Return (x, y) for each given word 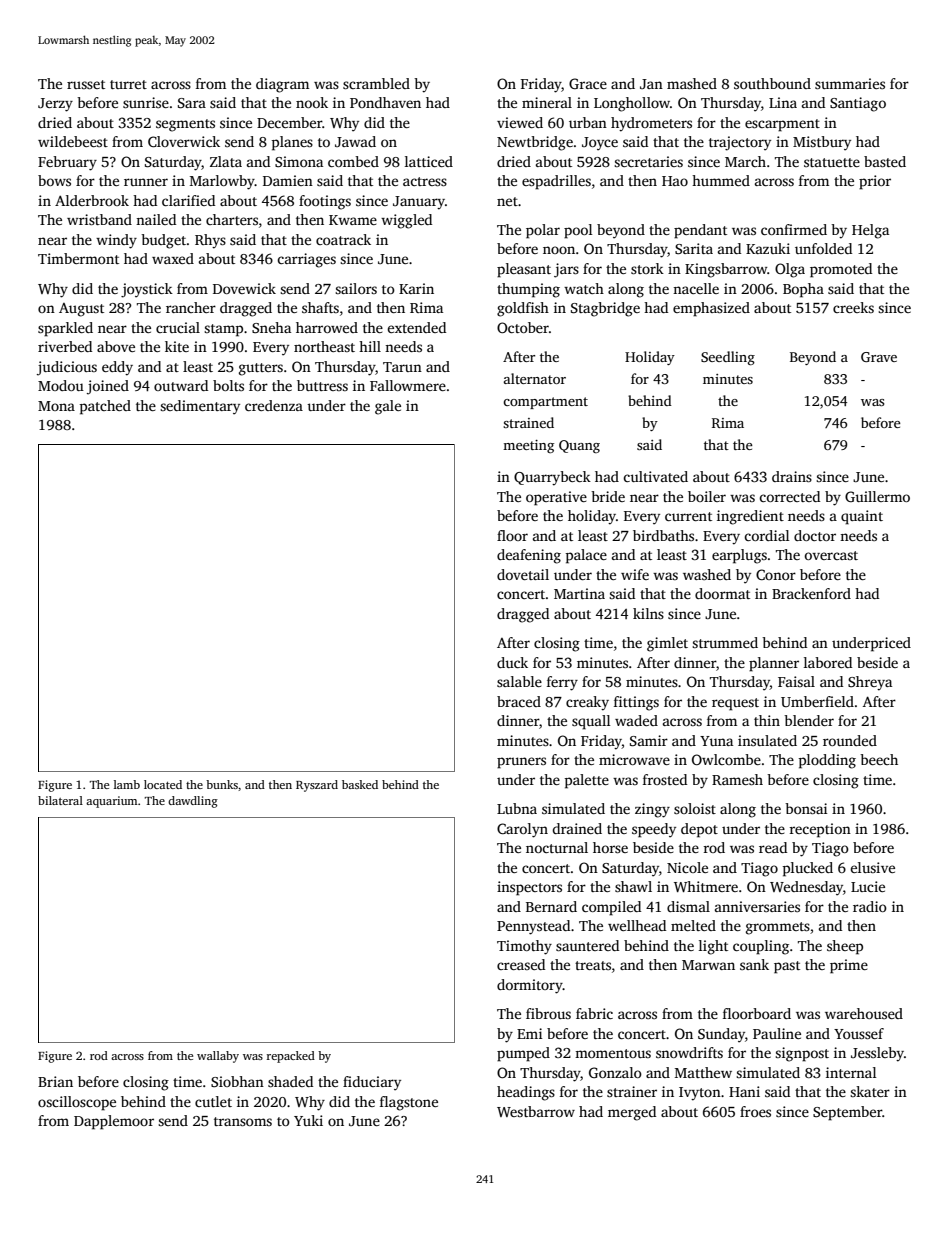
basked (360, 784)
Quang (579, 446)
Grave (879, 357)
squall (591, 722)
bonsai (806, 808)
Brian (55, 1081)
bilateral (60, 800)
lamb (127, 784)
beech (879, 759)
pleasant (524, 270)
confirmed (794, 229)
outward (181, 385)
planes (292, 143)
